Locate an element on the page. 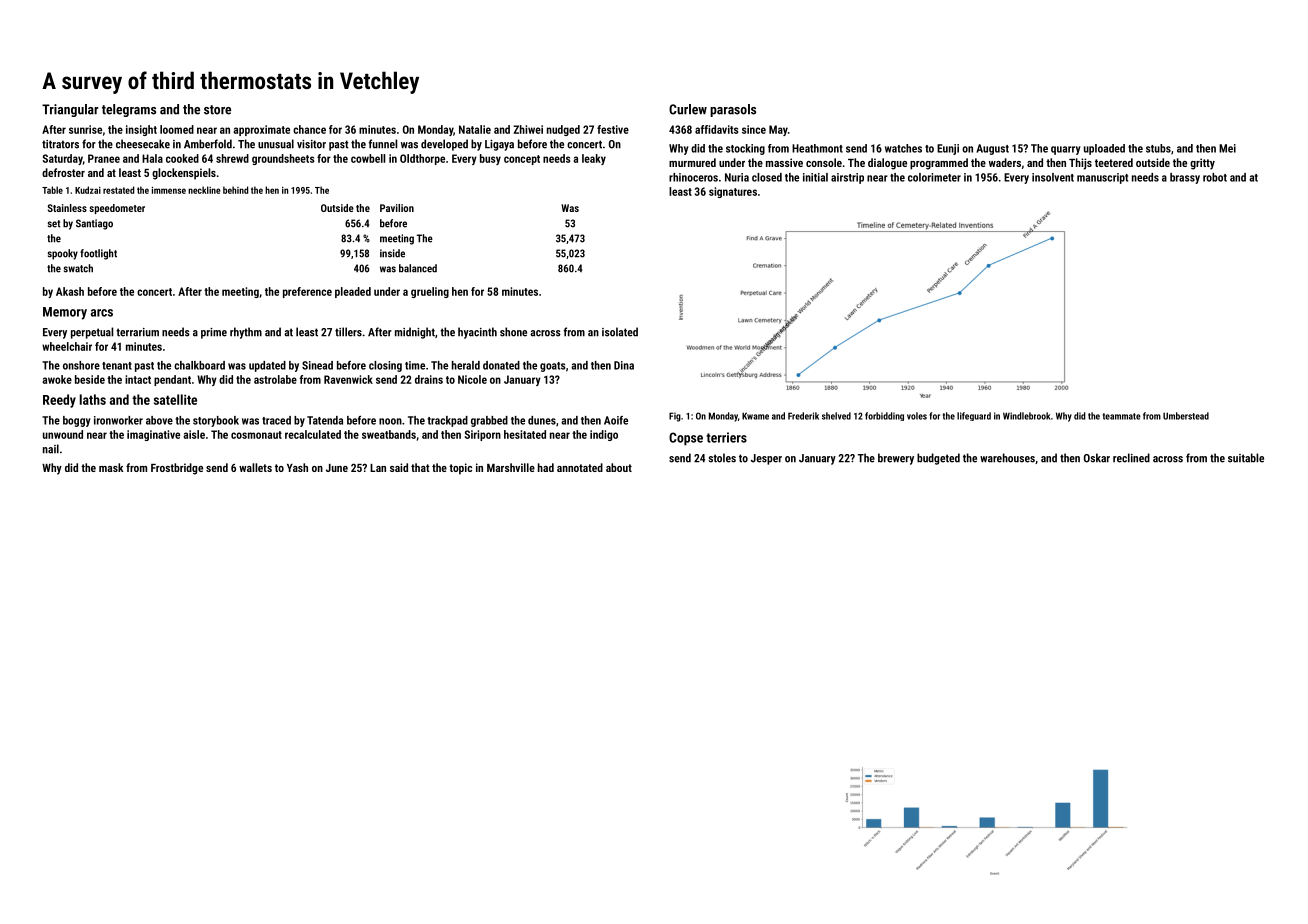  Hala is located at coordinates (152, 158).
